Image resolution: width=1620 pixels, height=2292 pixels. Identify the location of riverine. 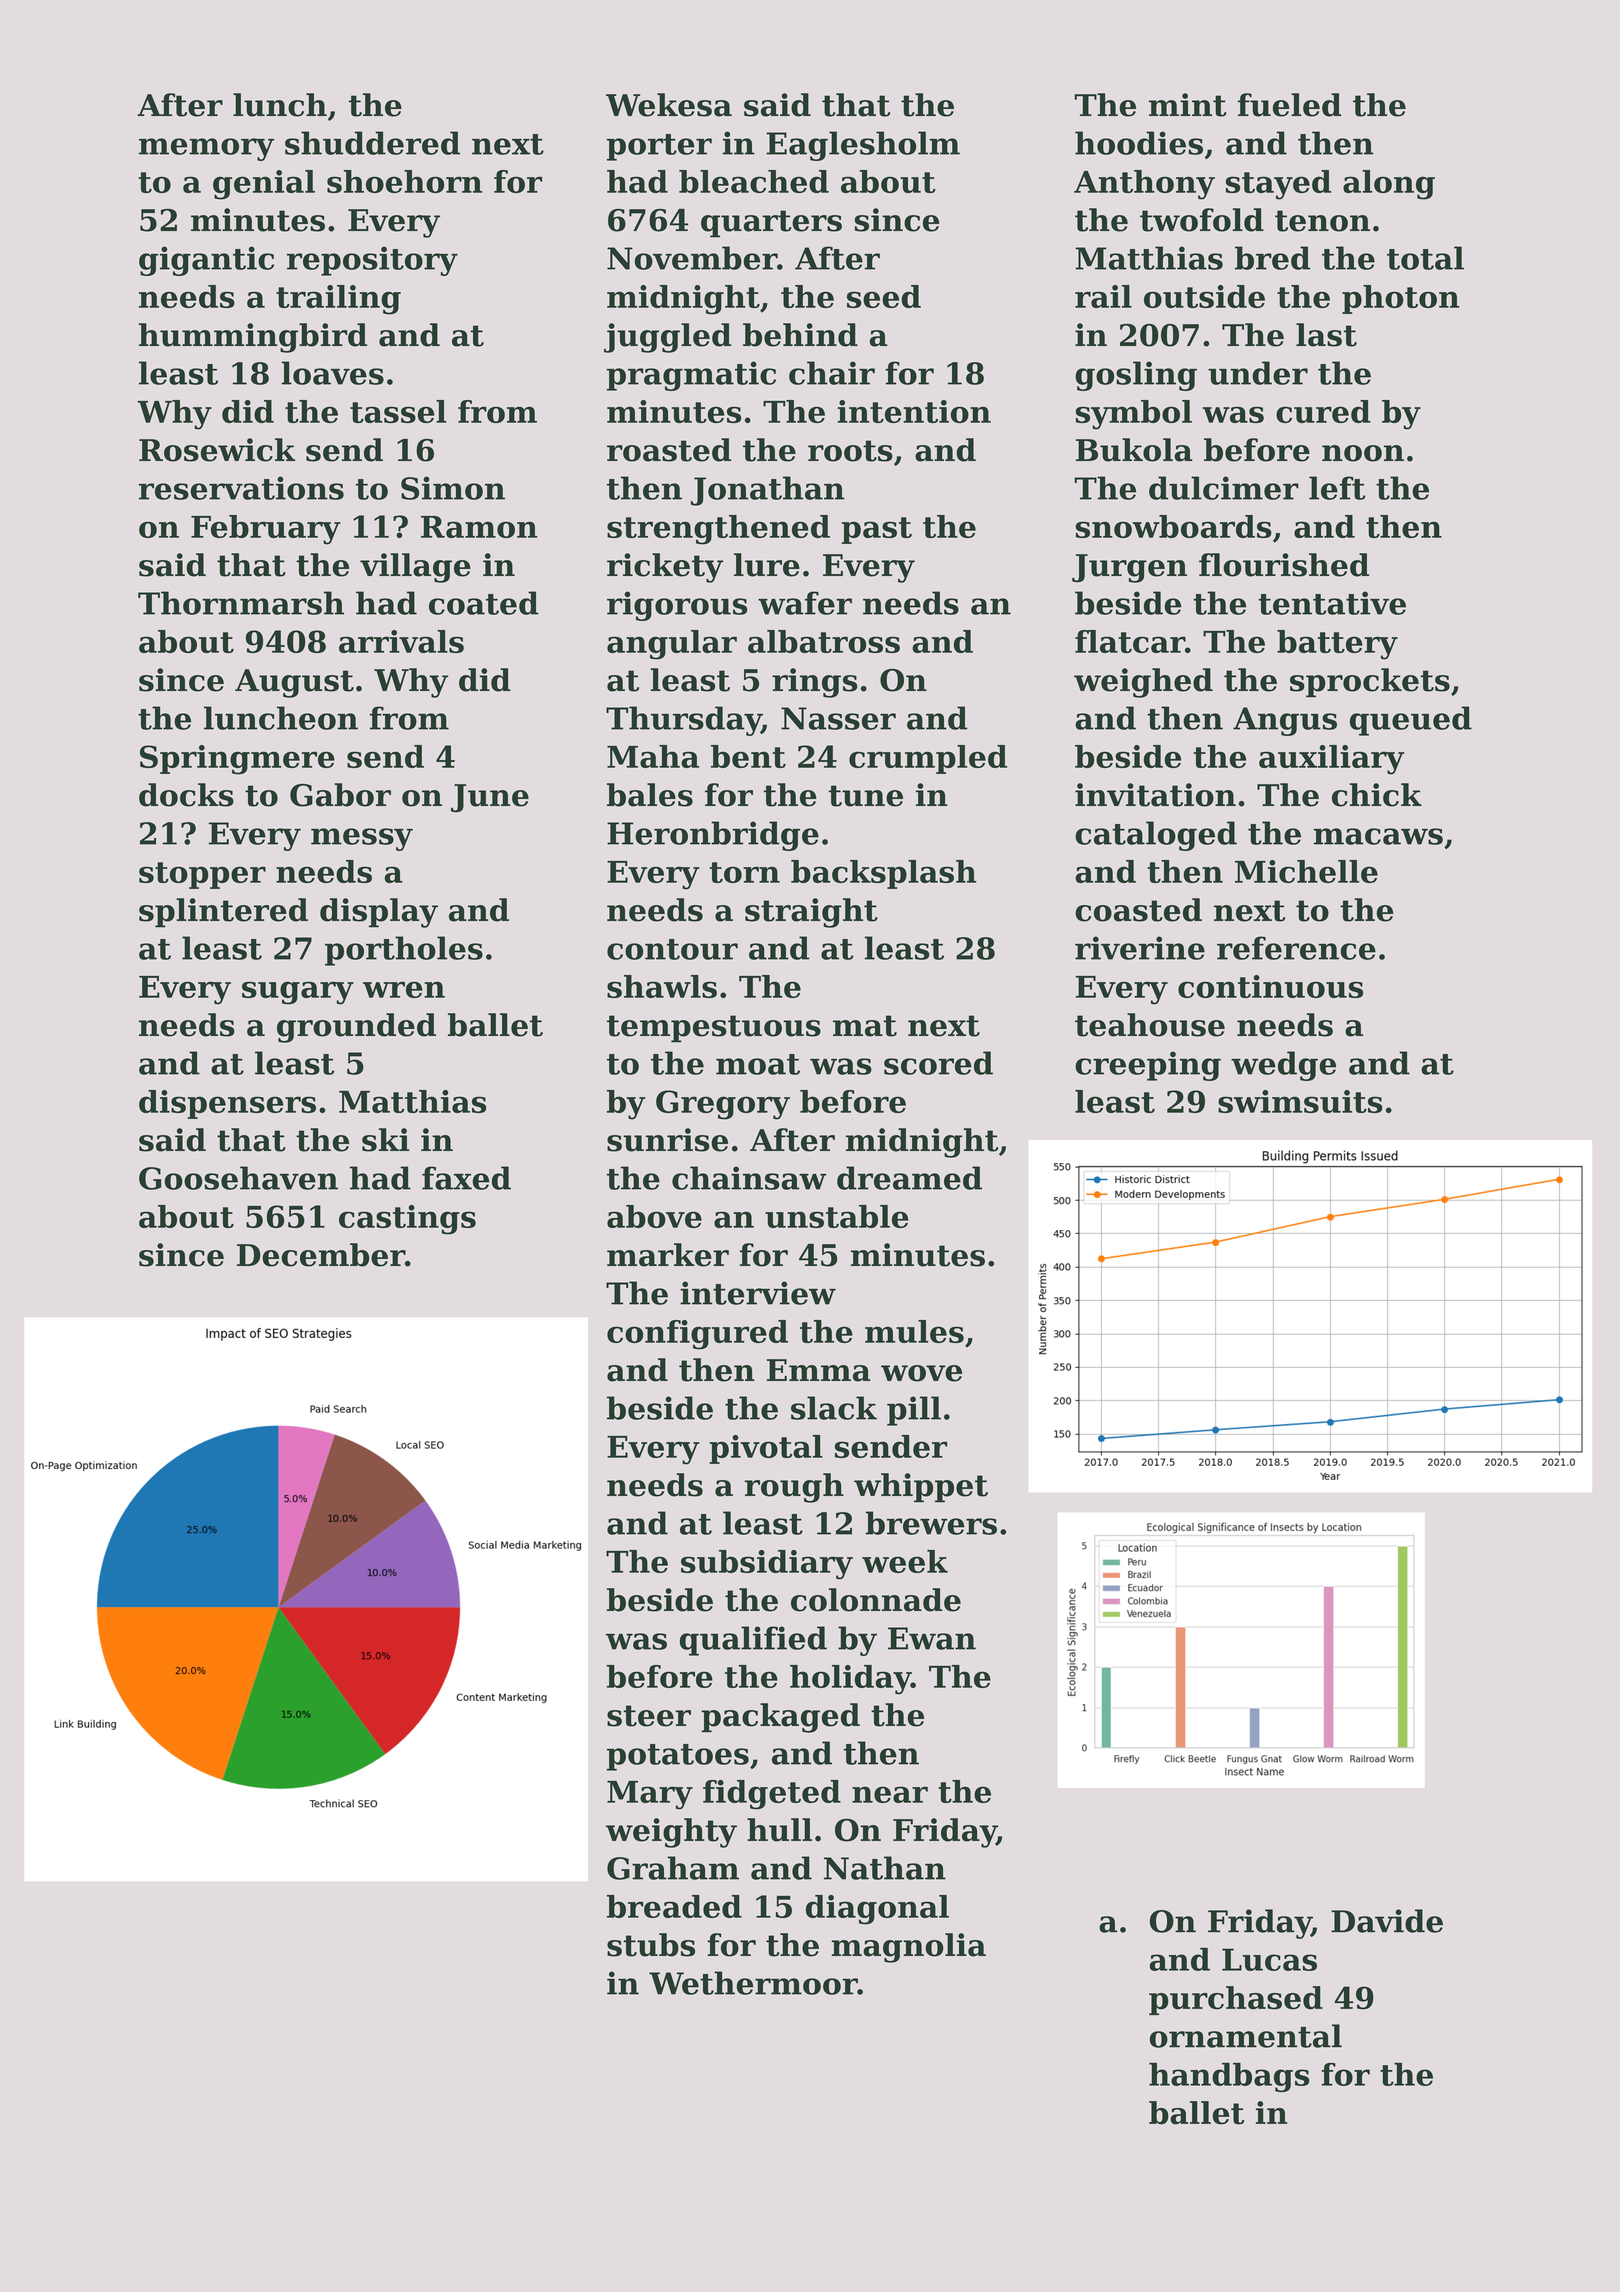
(1140, 948).
